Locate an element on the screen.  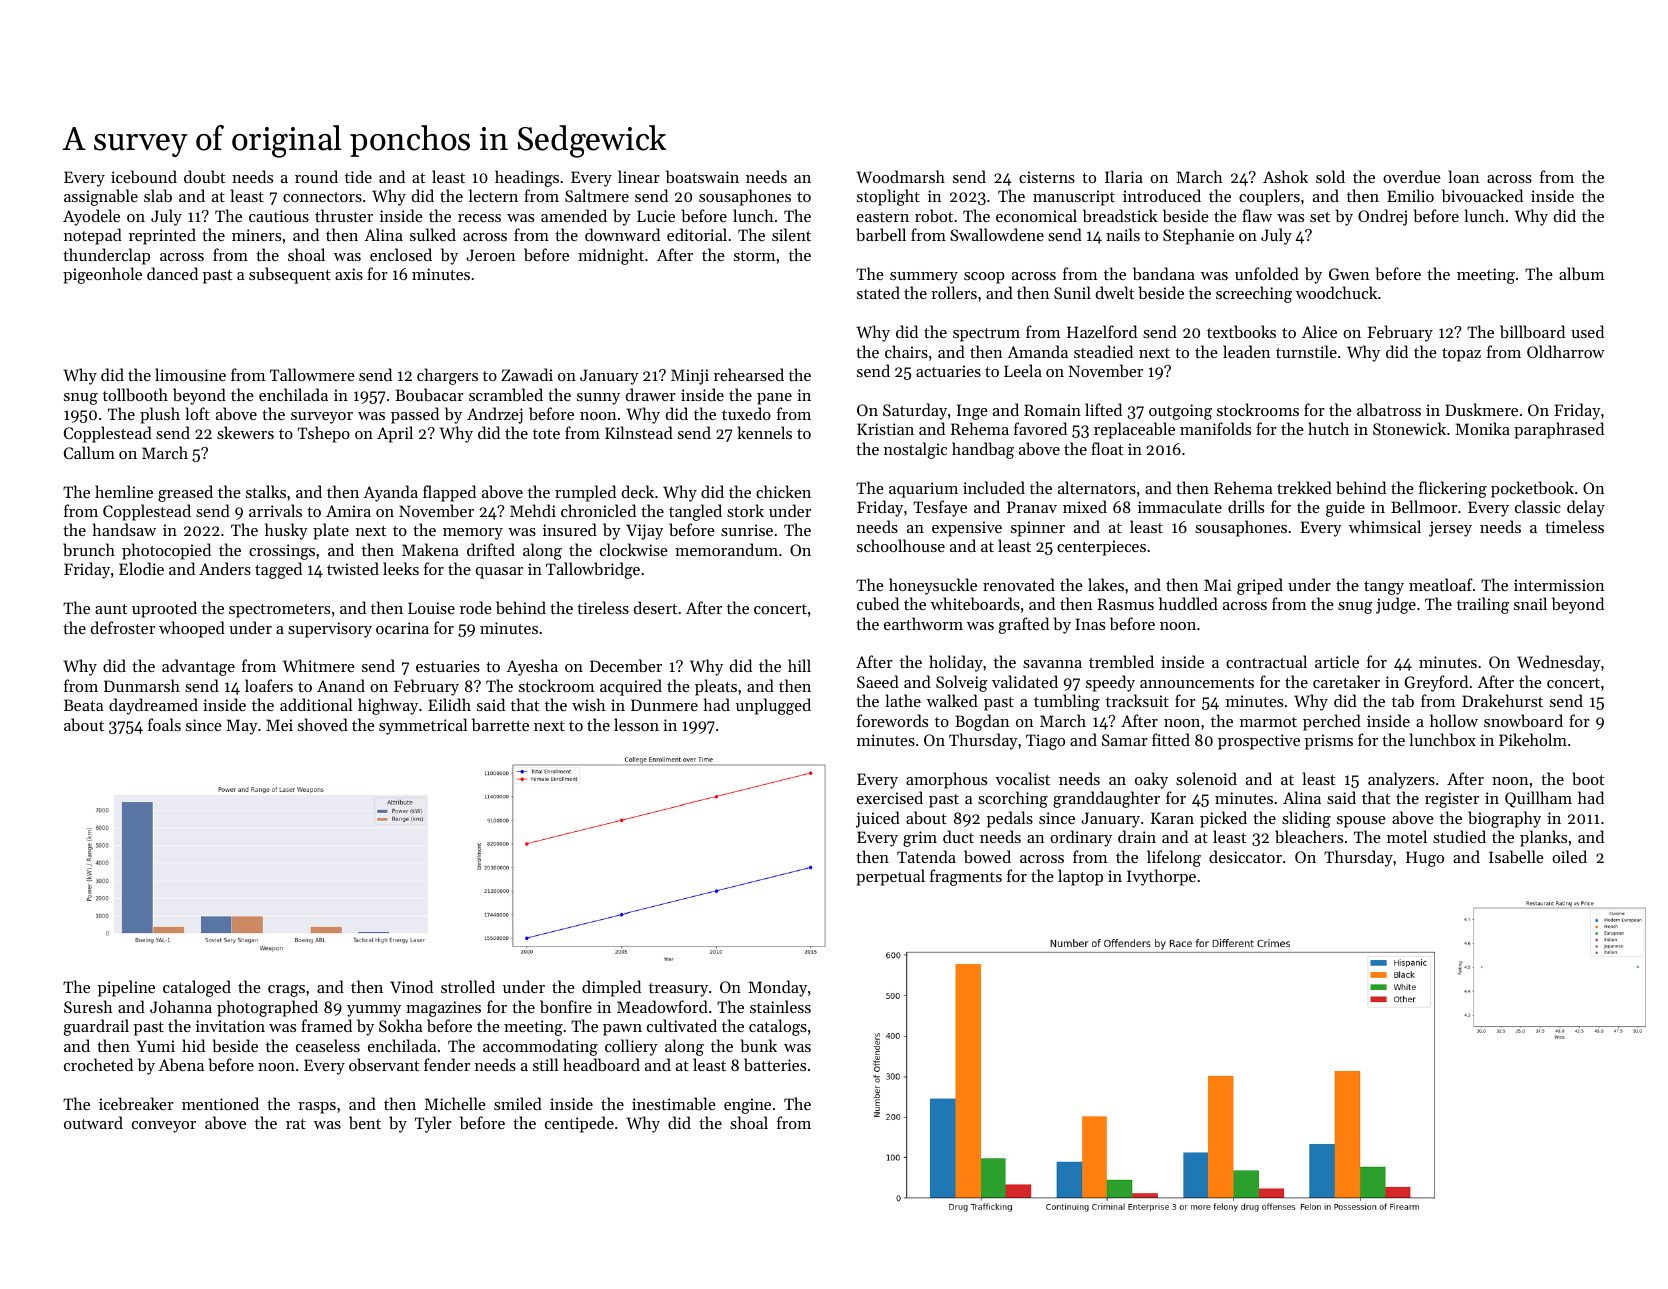
chargers is located at coordinates (447, 376).
